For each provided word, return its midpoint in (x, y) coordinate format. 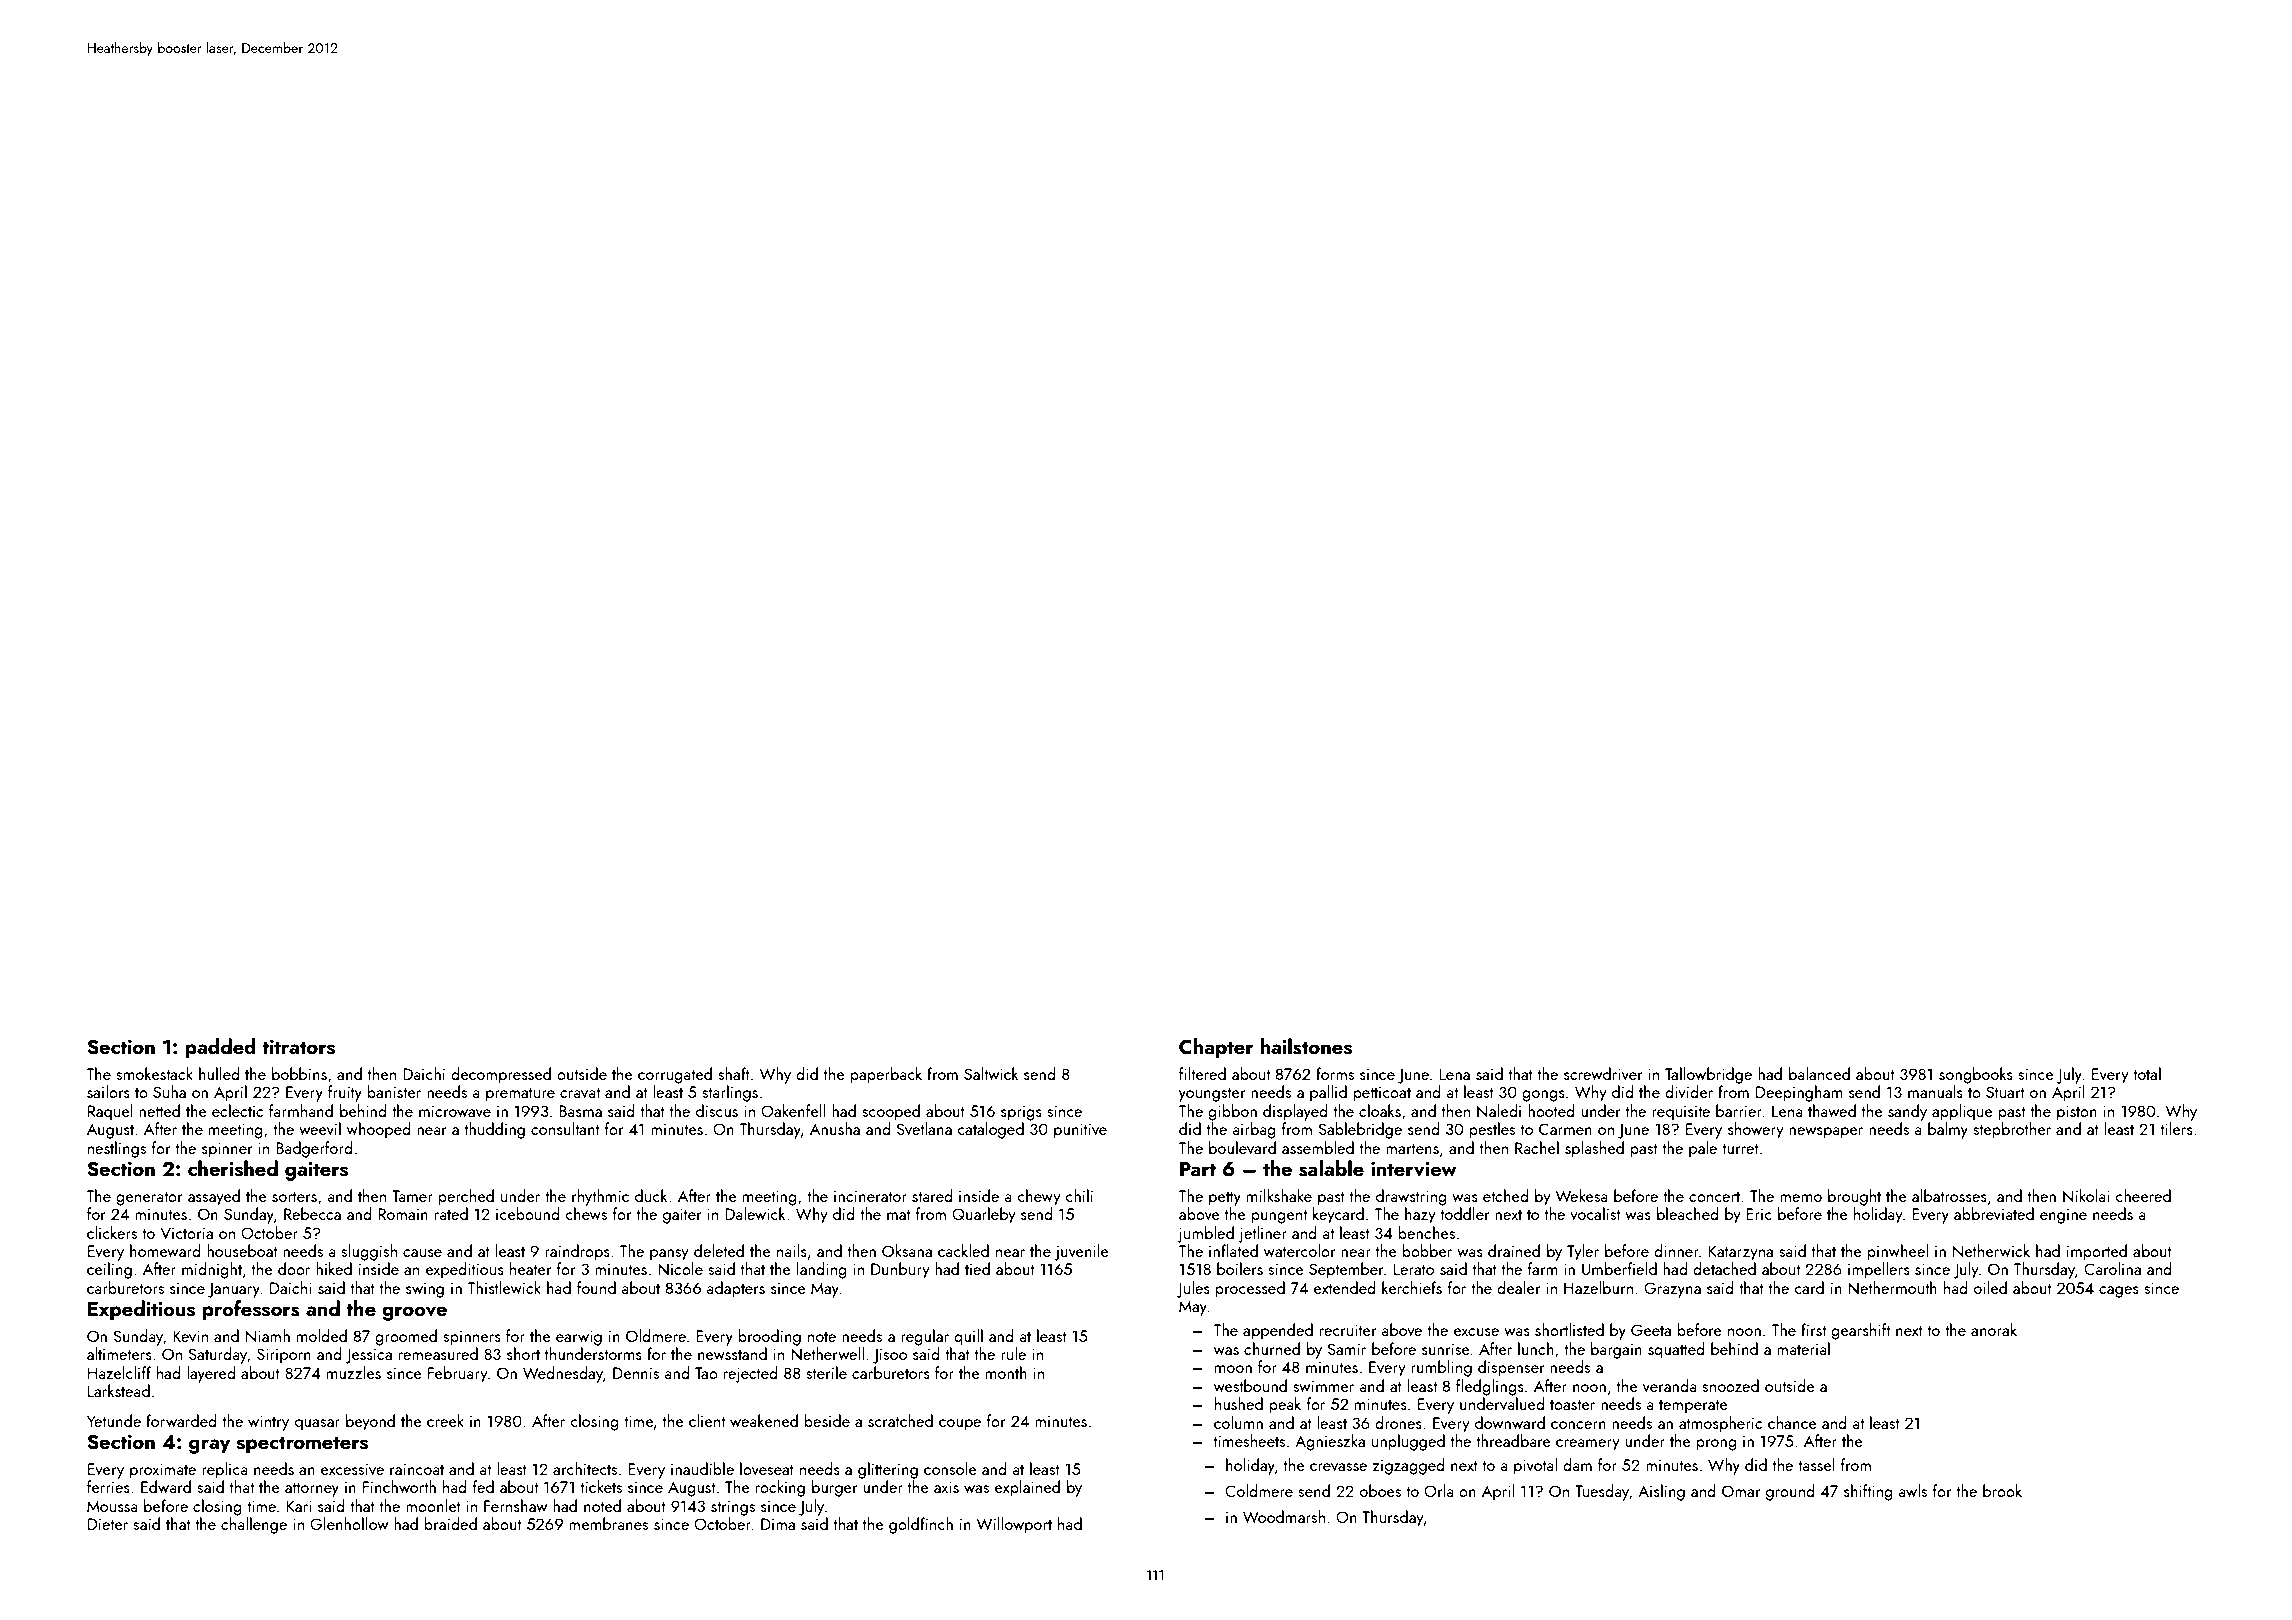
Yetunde (114, 1420)
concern (1578, 1425)
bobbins (299, 1073)
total (2147, 1073)
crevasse (1338, 1467)
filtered (1202, 1073)
